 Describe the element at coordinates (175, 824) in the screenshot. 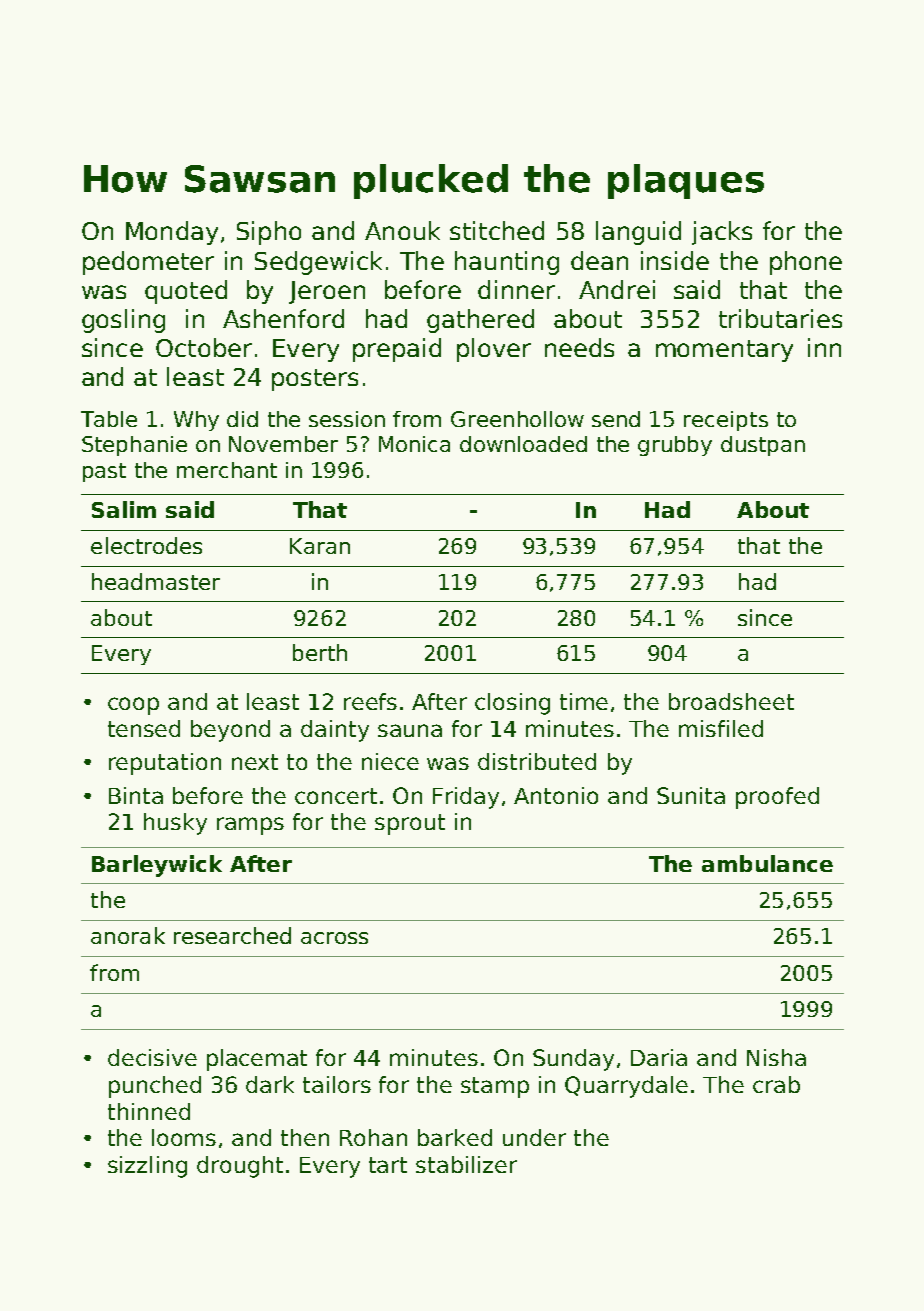

I see `husky` at that location.
